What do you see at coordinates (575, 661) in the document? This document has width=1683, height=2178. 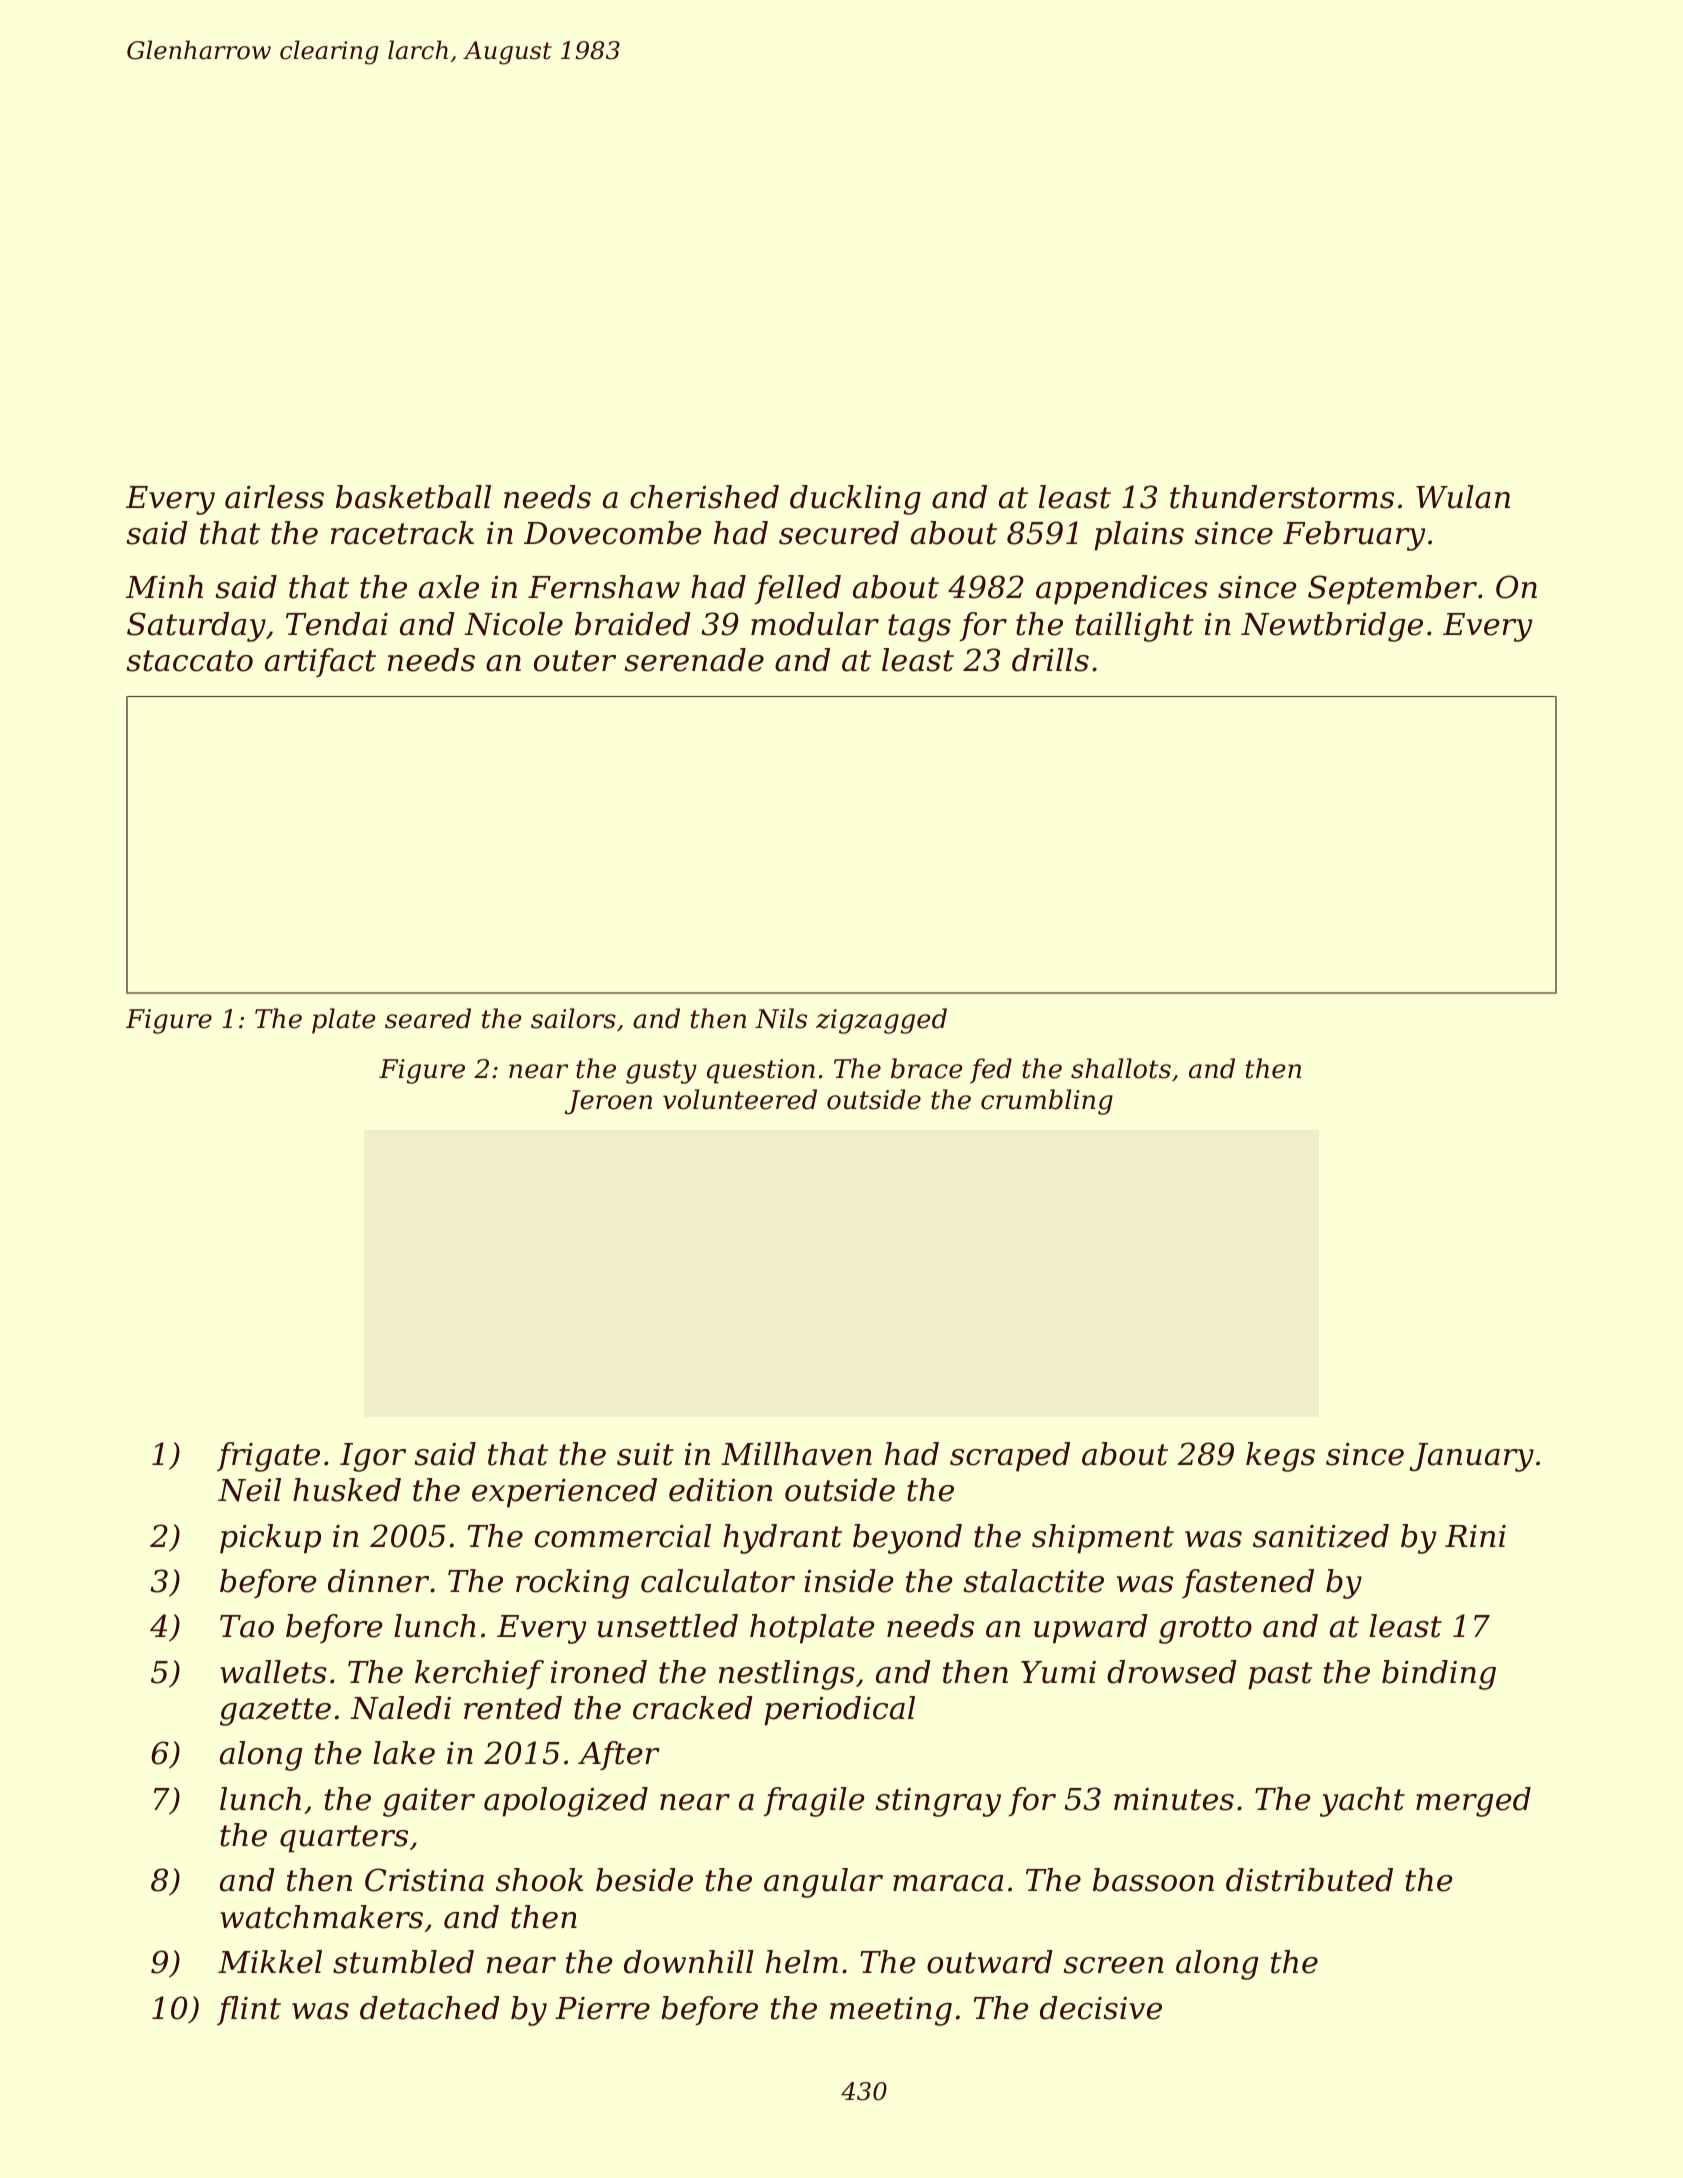 I see `outer` at bounding box center [575, 661].
